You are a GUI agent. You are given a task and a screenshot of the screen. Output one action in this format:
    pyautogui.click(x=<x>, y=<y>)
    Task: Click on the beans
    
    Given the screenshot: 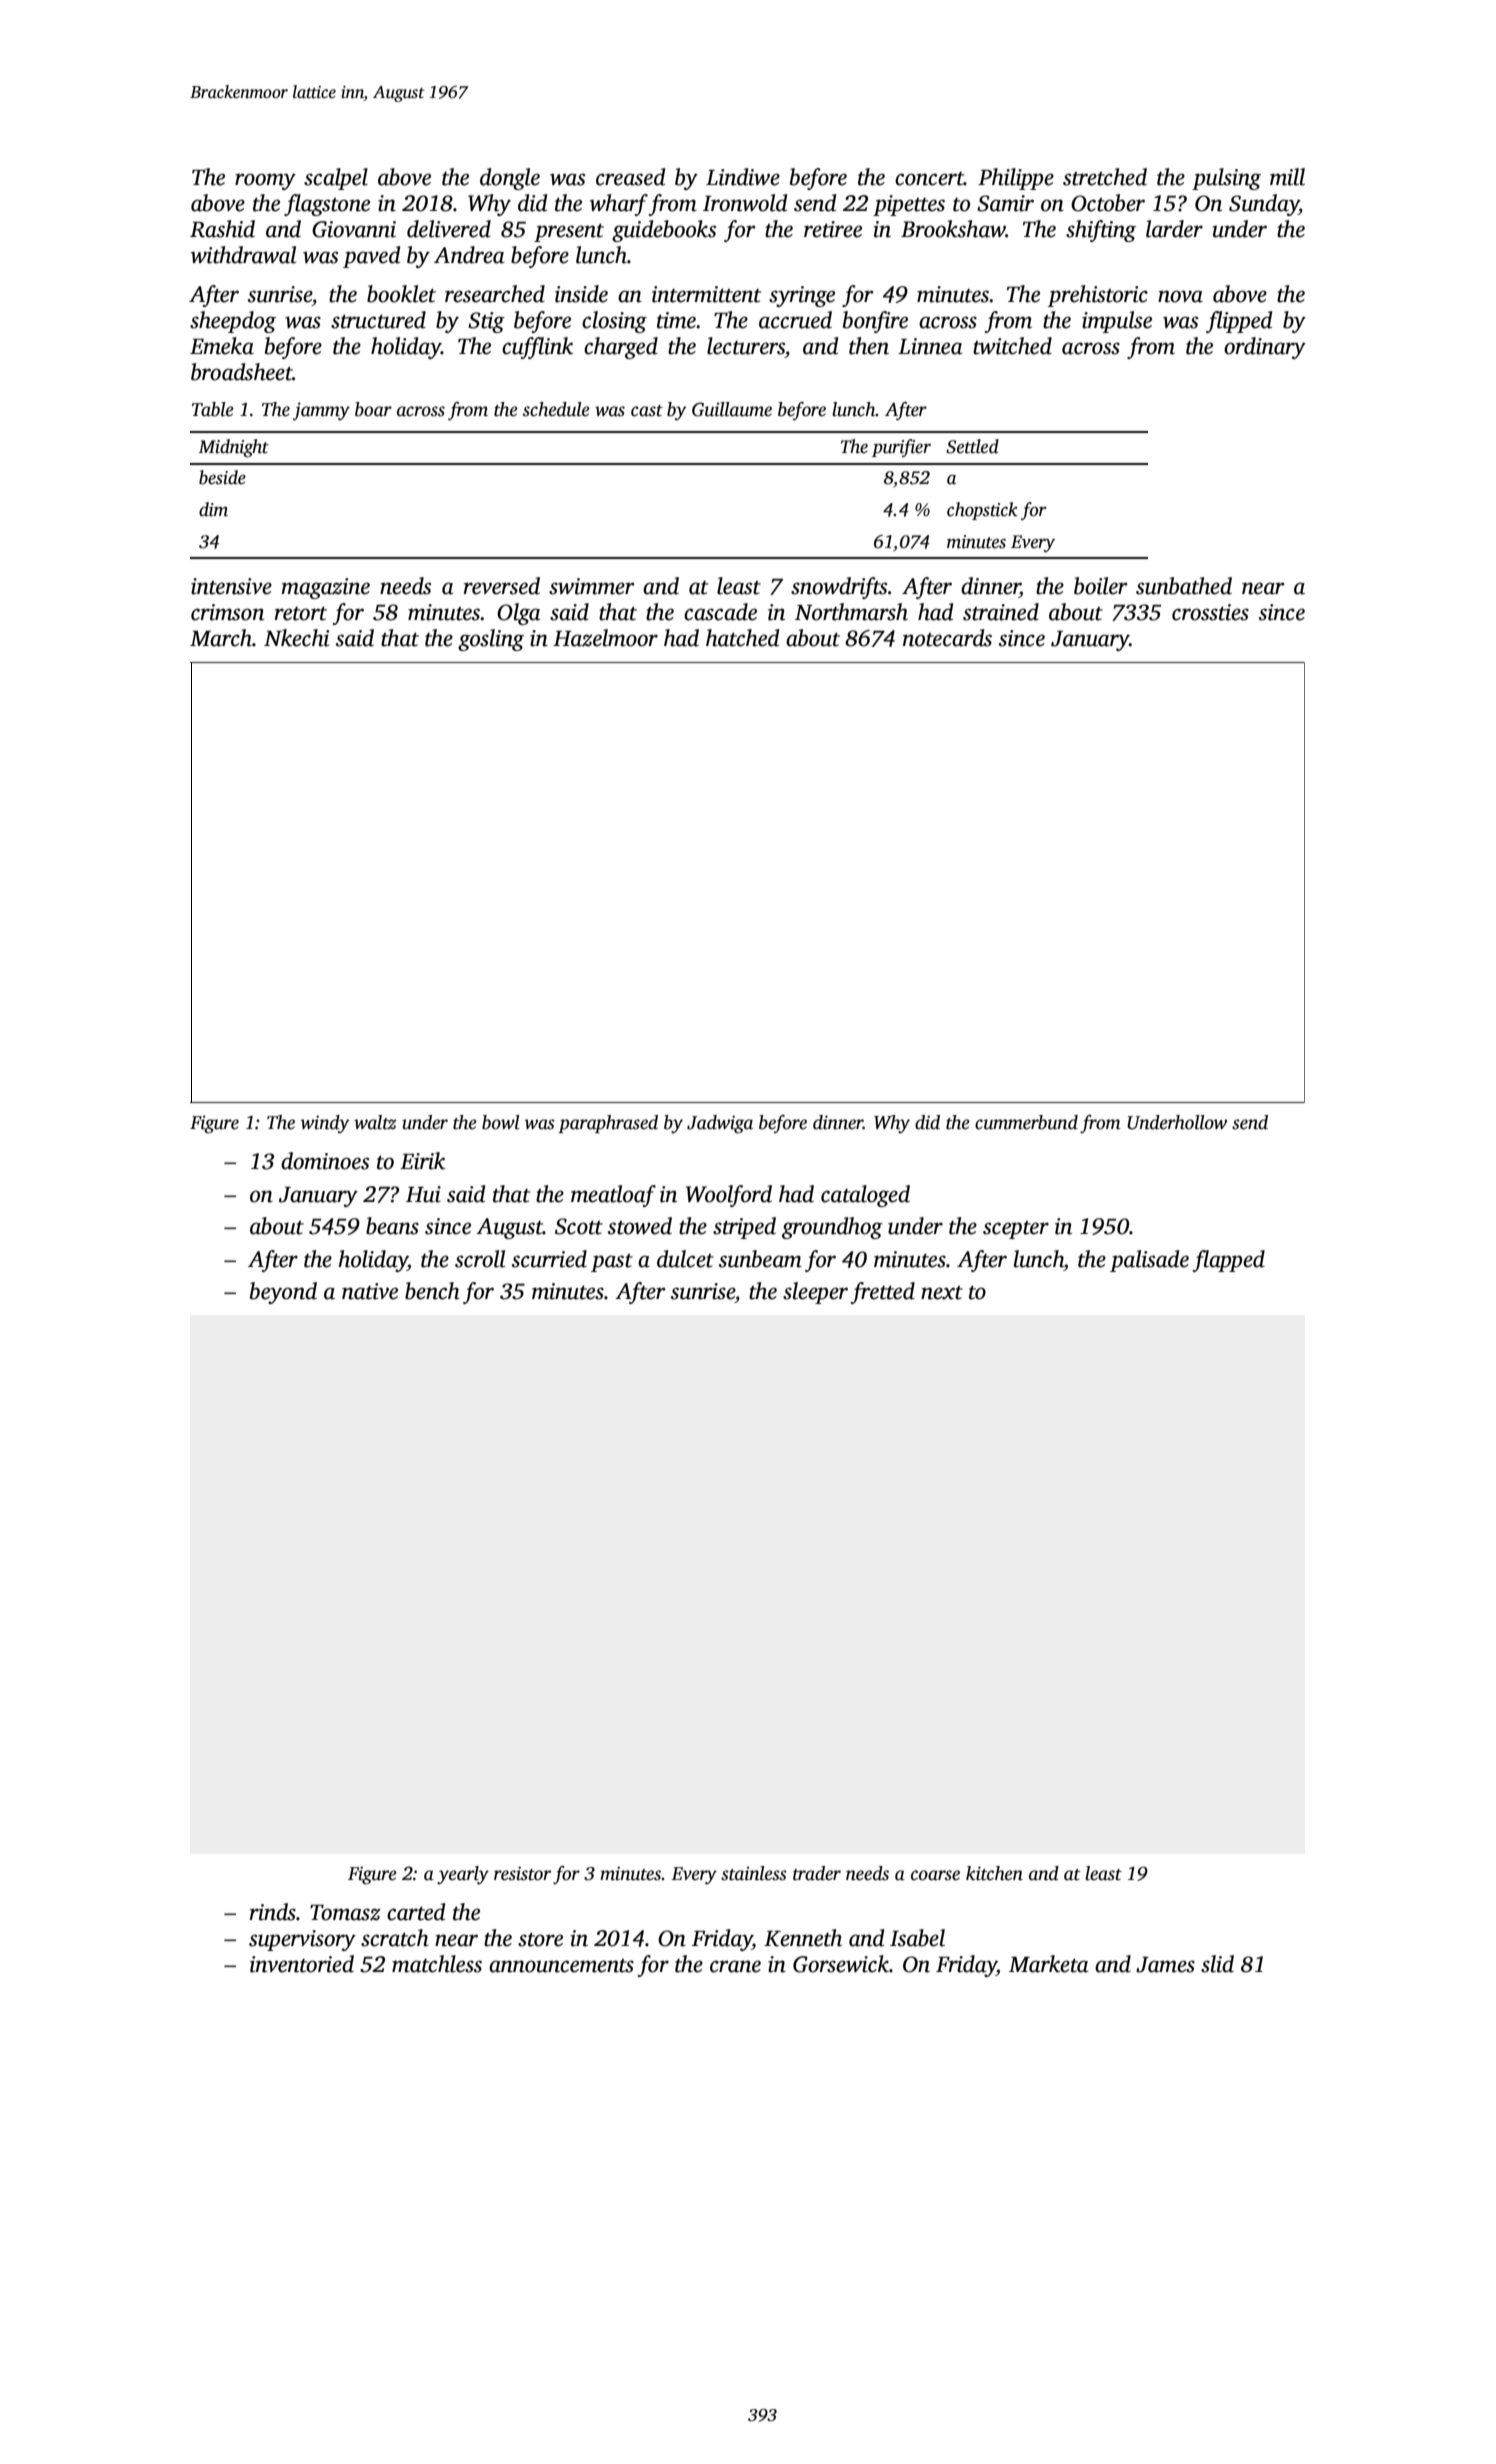 What is the action you would take?
    pyautogui.click(x=392, y=1226)
